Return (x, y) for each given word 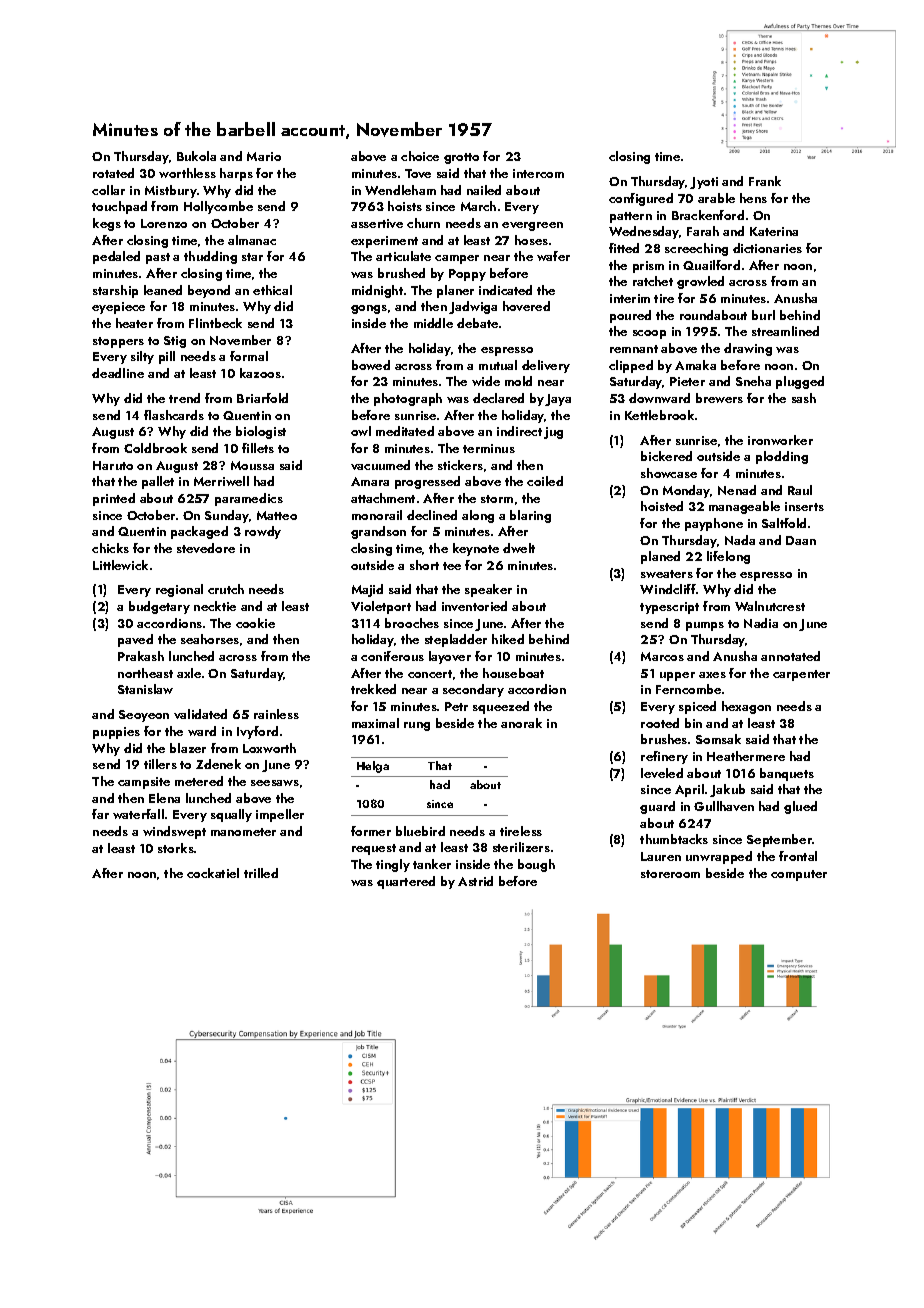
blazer (188, 748)
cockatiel (213, 873)
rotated (113, 173)
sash (804, 398)
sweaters (667, 574)
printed (114, 499)
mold (518, 381)
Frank (765, 181)
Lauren (661, 856)
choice (420, 156)
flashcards (174, 415)
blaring (530, 516)
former (371, 831)
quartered (406, 882)
